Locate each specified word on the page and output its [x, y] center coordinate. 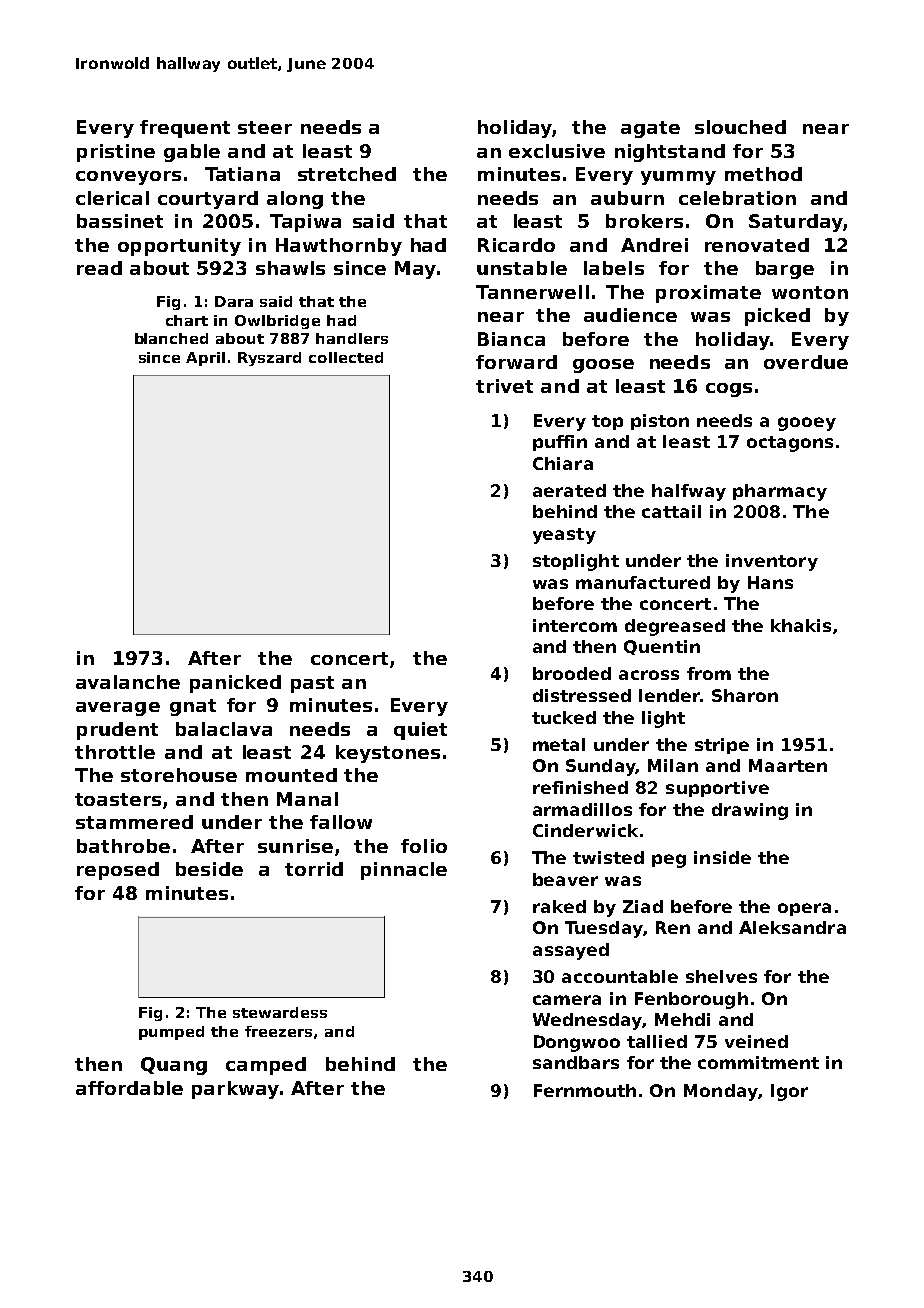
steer [265, 127]
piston [660, 422]
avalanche [128, 682]
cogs [729, 390]
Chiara [563, 463]
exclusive [557, 151]
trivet [504, 386]
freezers [278, 1031]
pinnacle [404, 871]
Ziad [643, 906]
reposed [118, 871]
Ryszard [269, 359]
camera [567, 1000]
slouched [740, 127]
